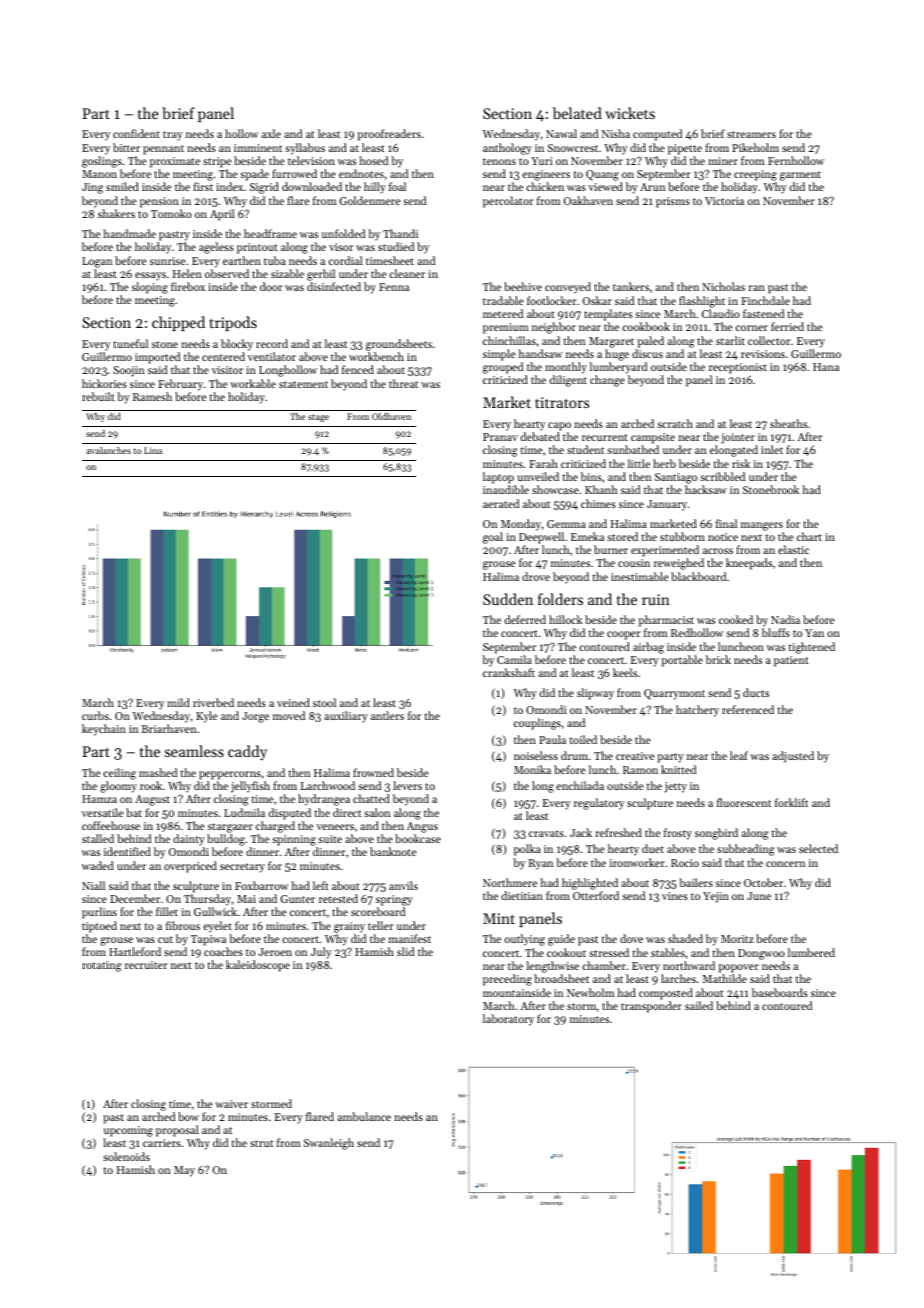 The image size is (924, 1308). I want to click on percolator, so click(508, 202).
